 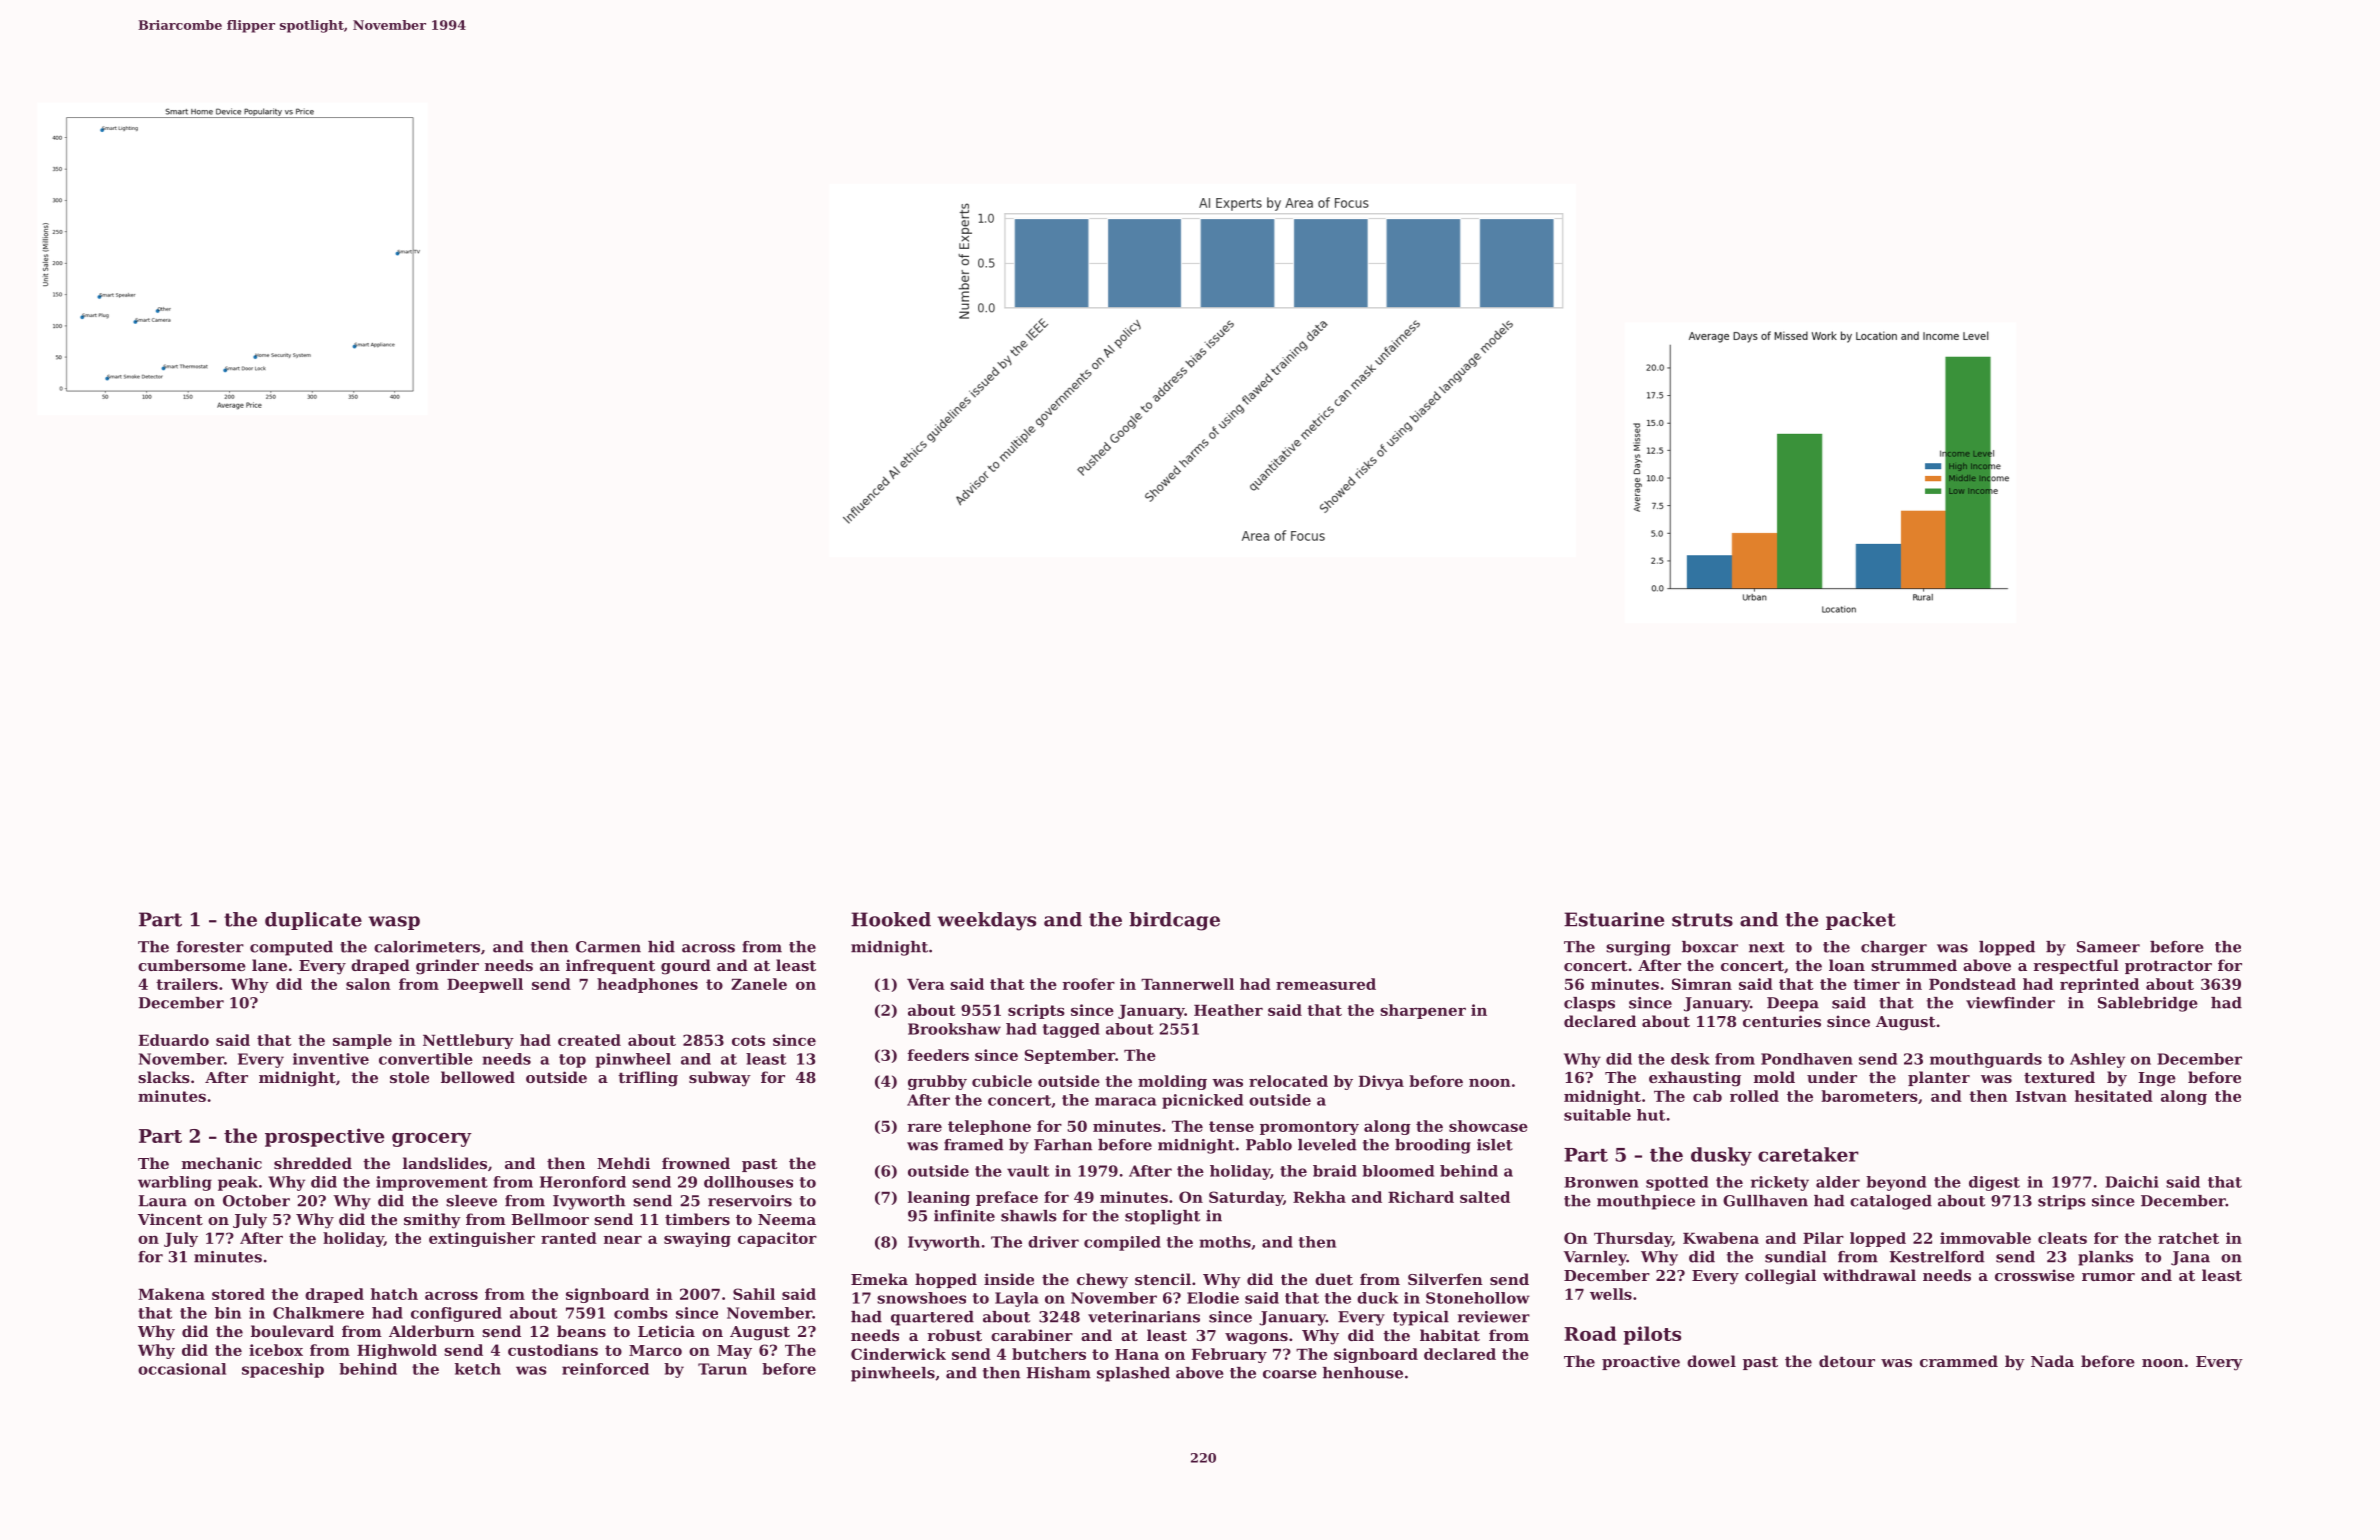 What do you see at coordinates (1398, 1171) in the document?
I see `bloomed` at bounding box center [1398, 1171].
